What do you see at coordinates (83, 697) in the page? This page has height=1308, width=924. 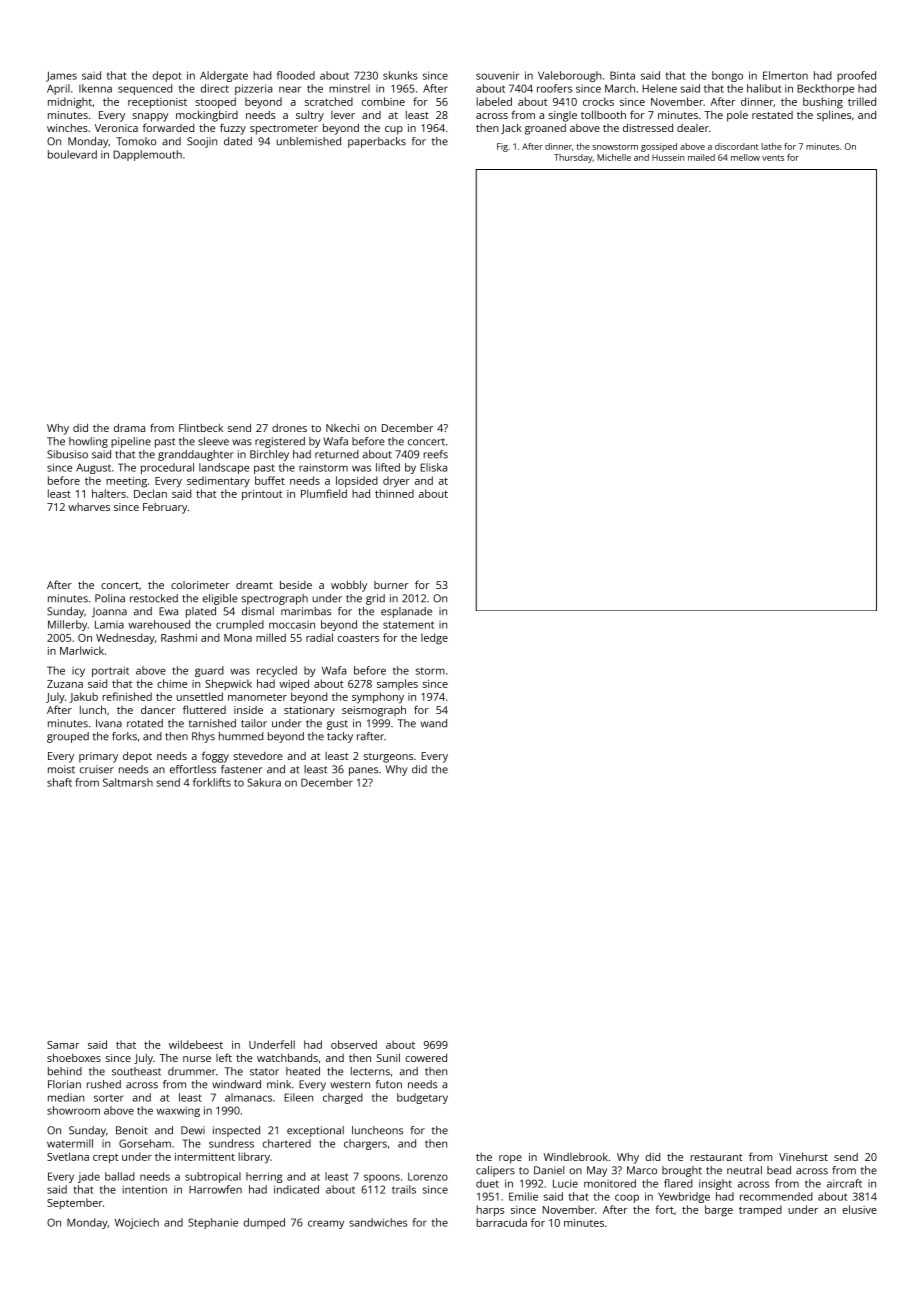 I see `Jakub` at bounding box center [83, 697].
